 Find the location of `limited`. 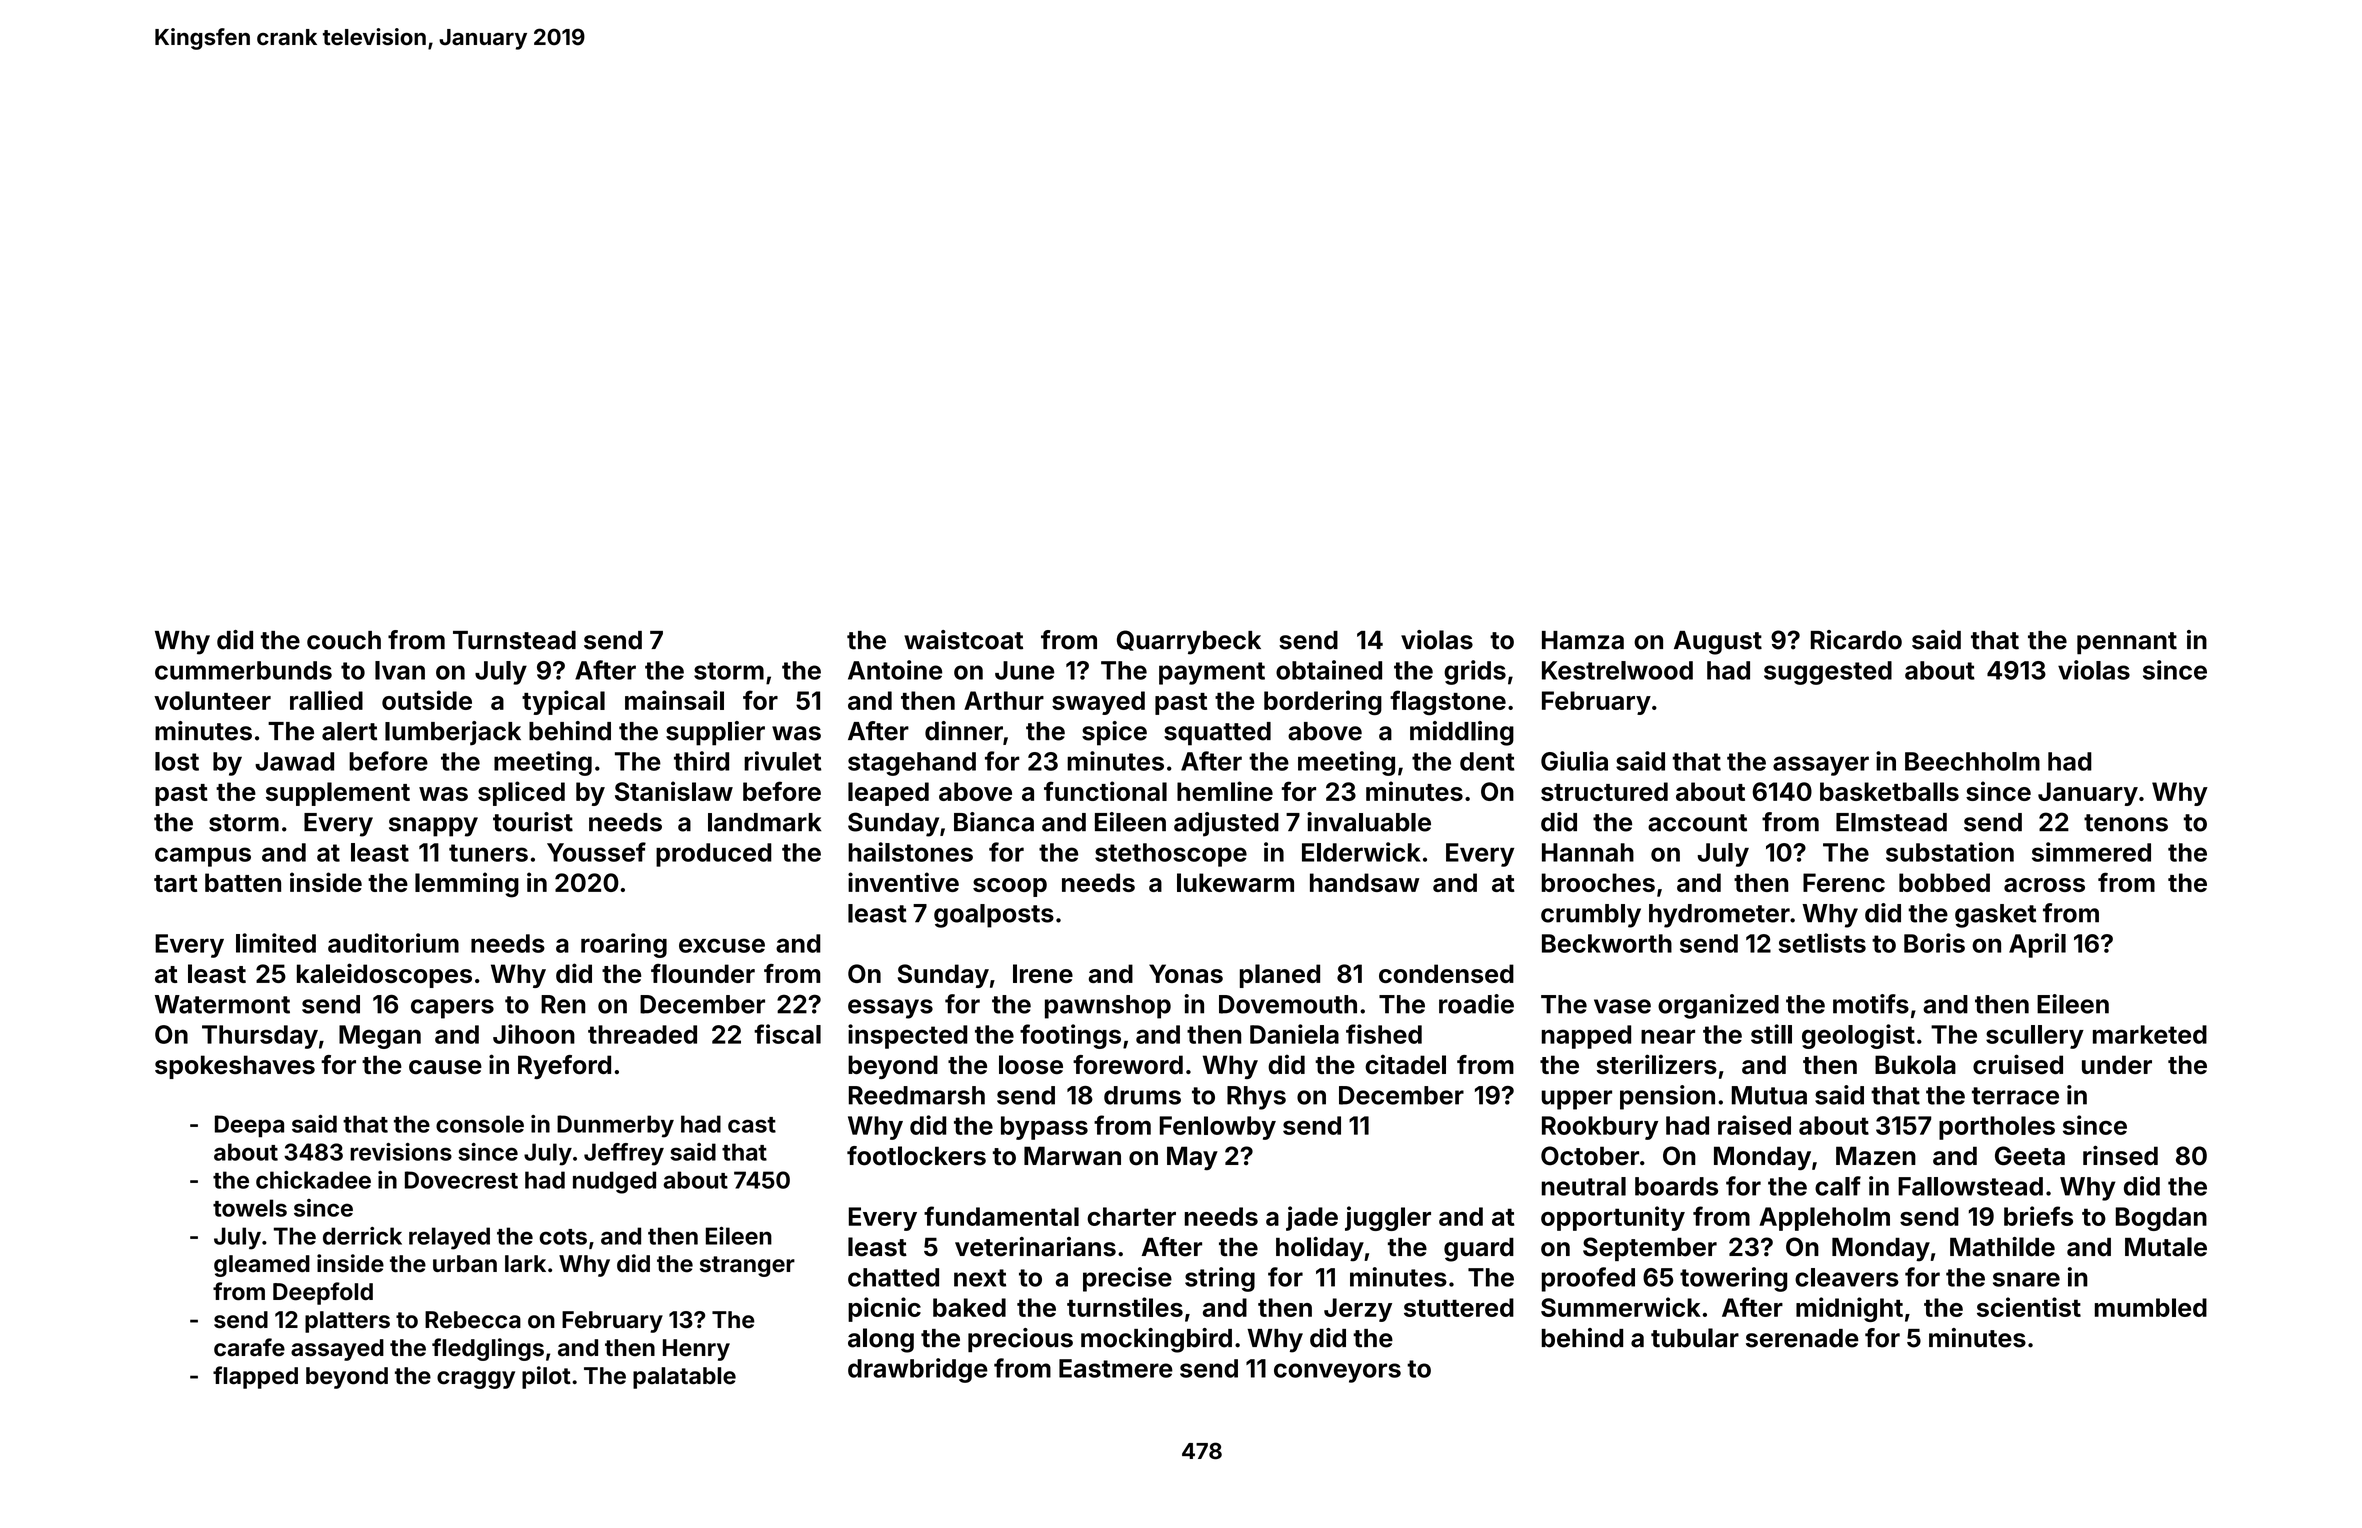

limited is located at coordinates (276, 943).
